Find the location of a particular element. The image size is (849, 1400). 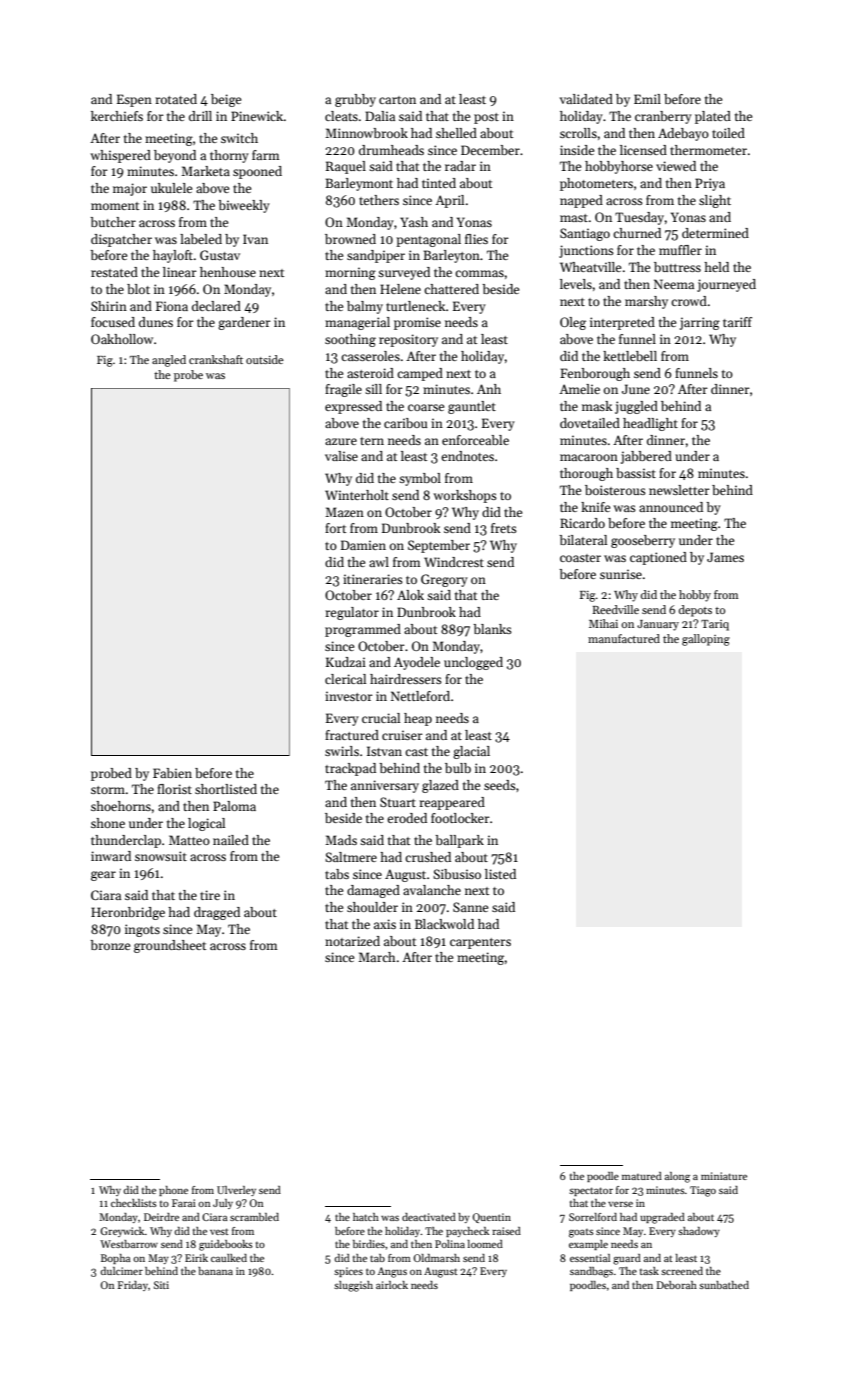

Farai is located at coordinates (184, 1203).
